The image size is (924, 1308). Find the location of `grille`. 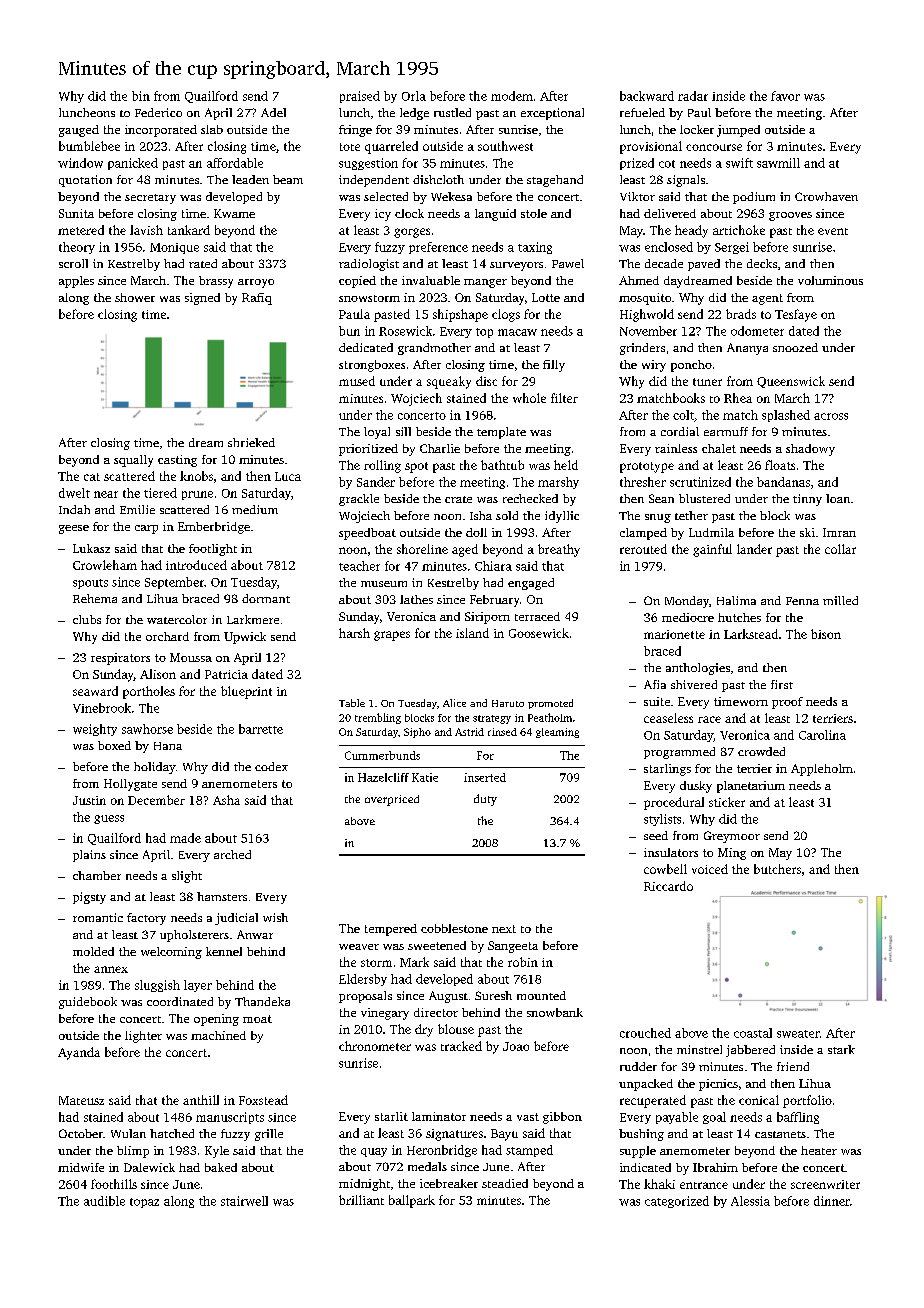

grille is located at coordinates (269, 1135).
